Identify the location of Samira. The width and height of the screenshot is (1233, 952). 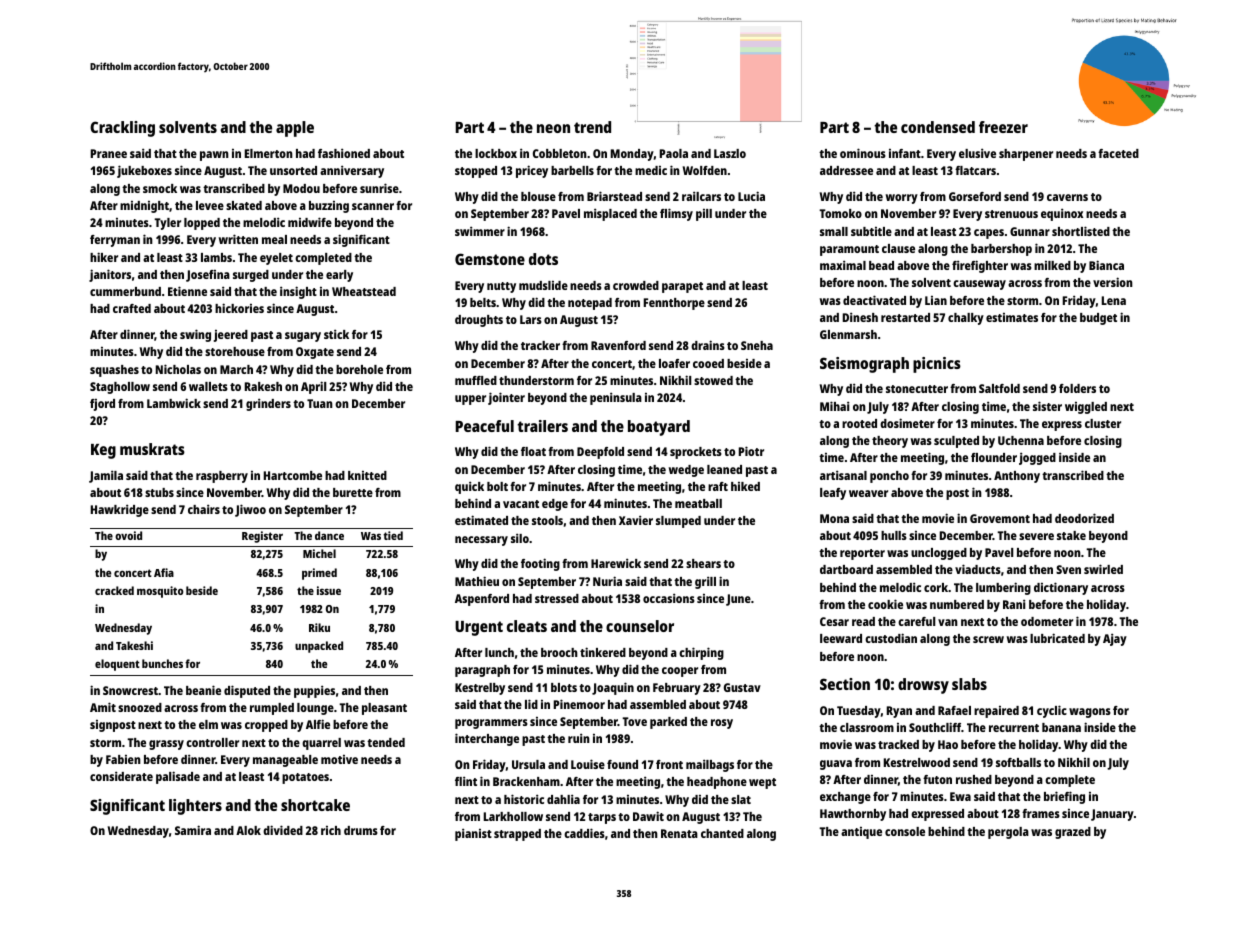
(193, 830).
